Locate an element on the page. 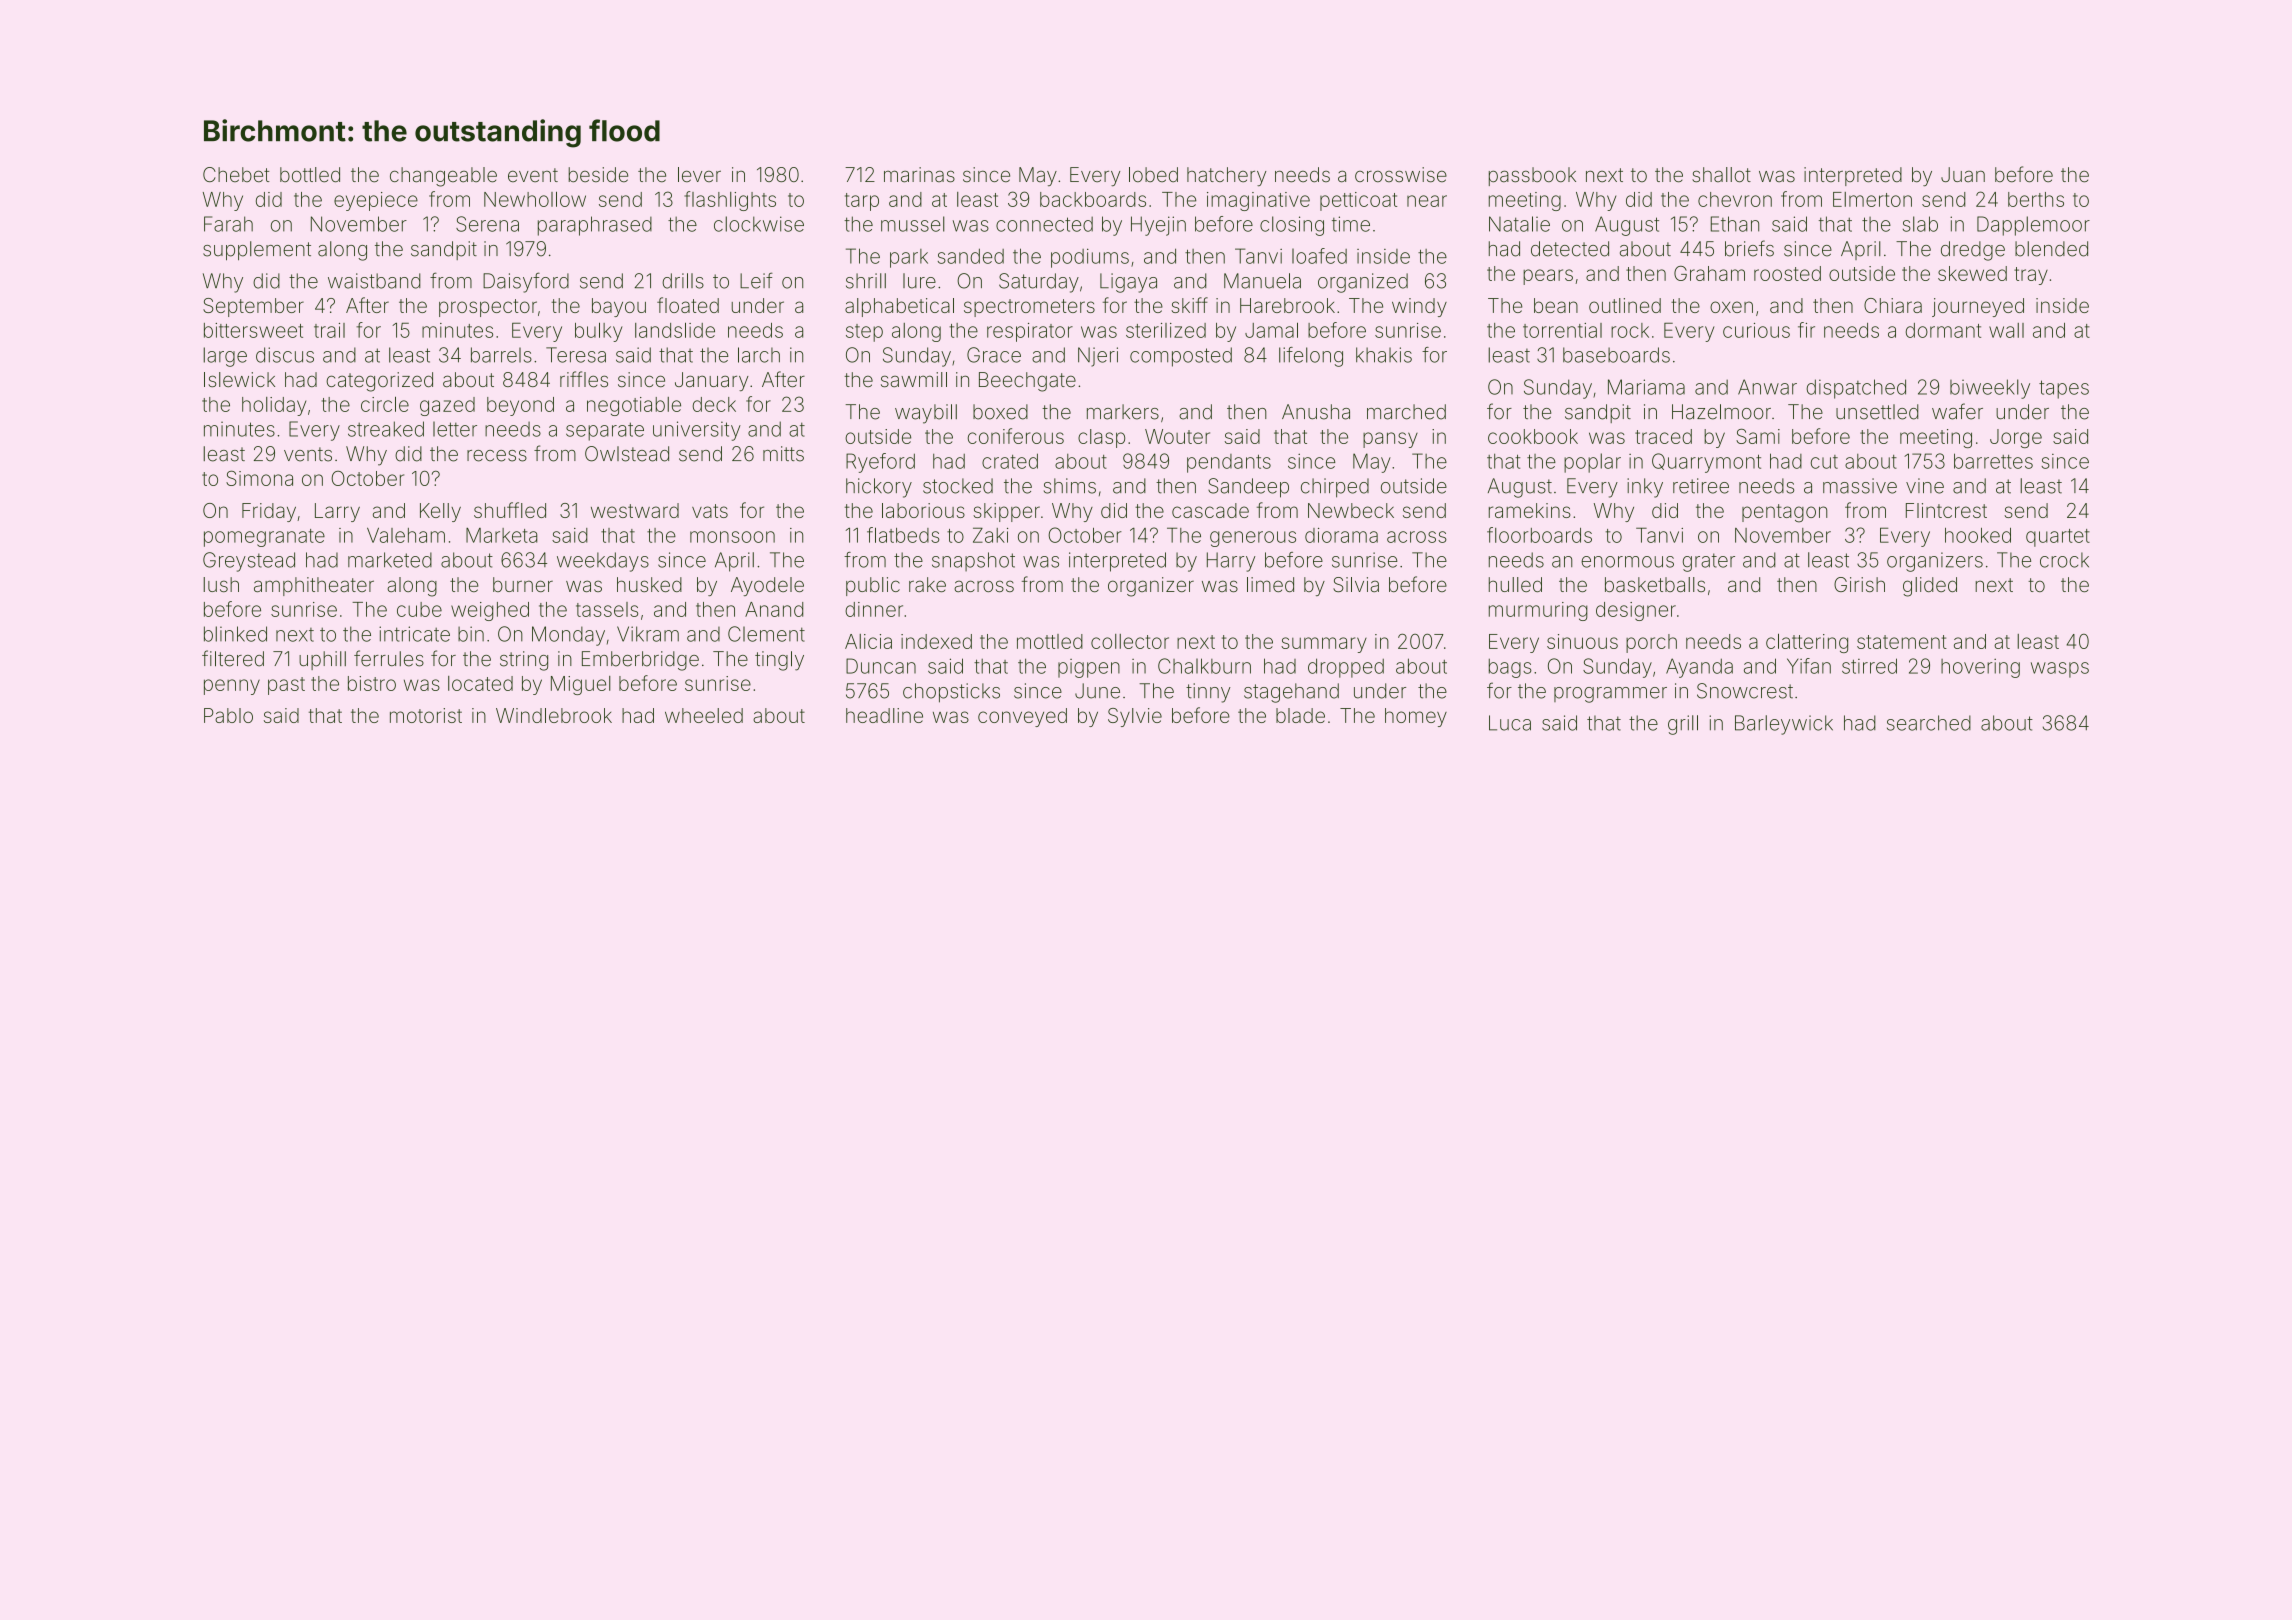 Image resolution: width=2292 pixels, height=1620 pixels. Juan is located at coordinates (1963, 174).
